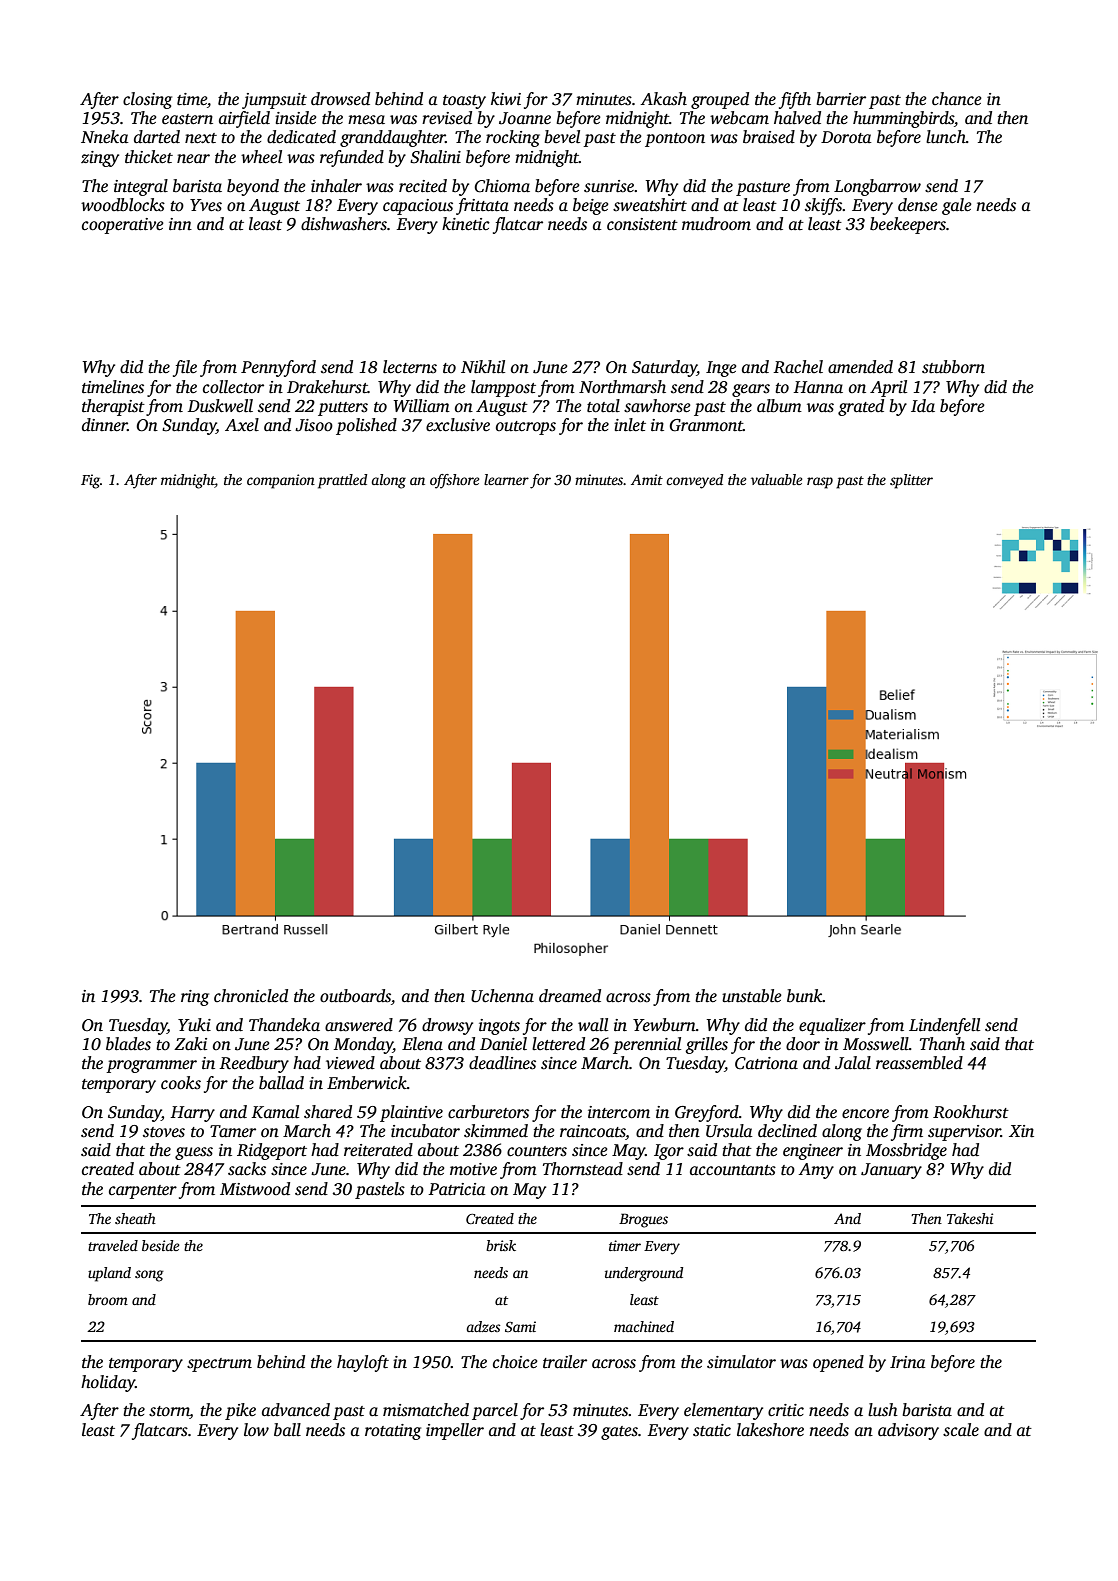 Image resolution: width=1118 pixels, height=1581 pixels. What do you see at coordinates (281, 481) in the image?
I see `companion` at bounding box center [281, 481].
